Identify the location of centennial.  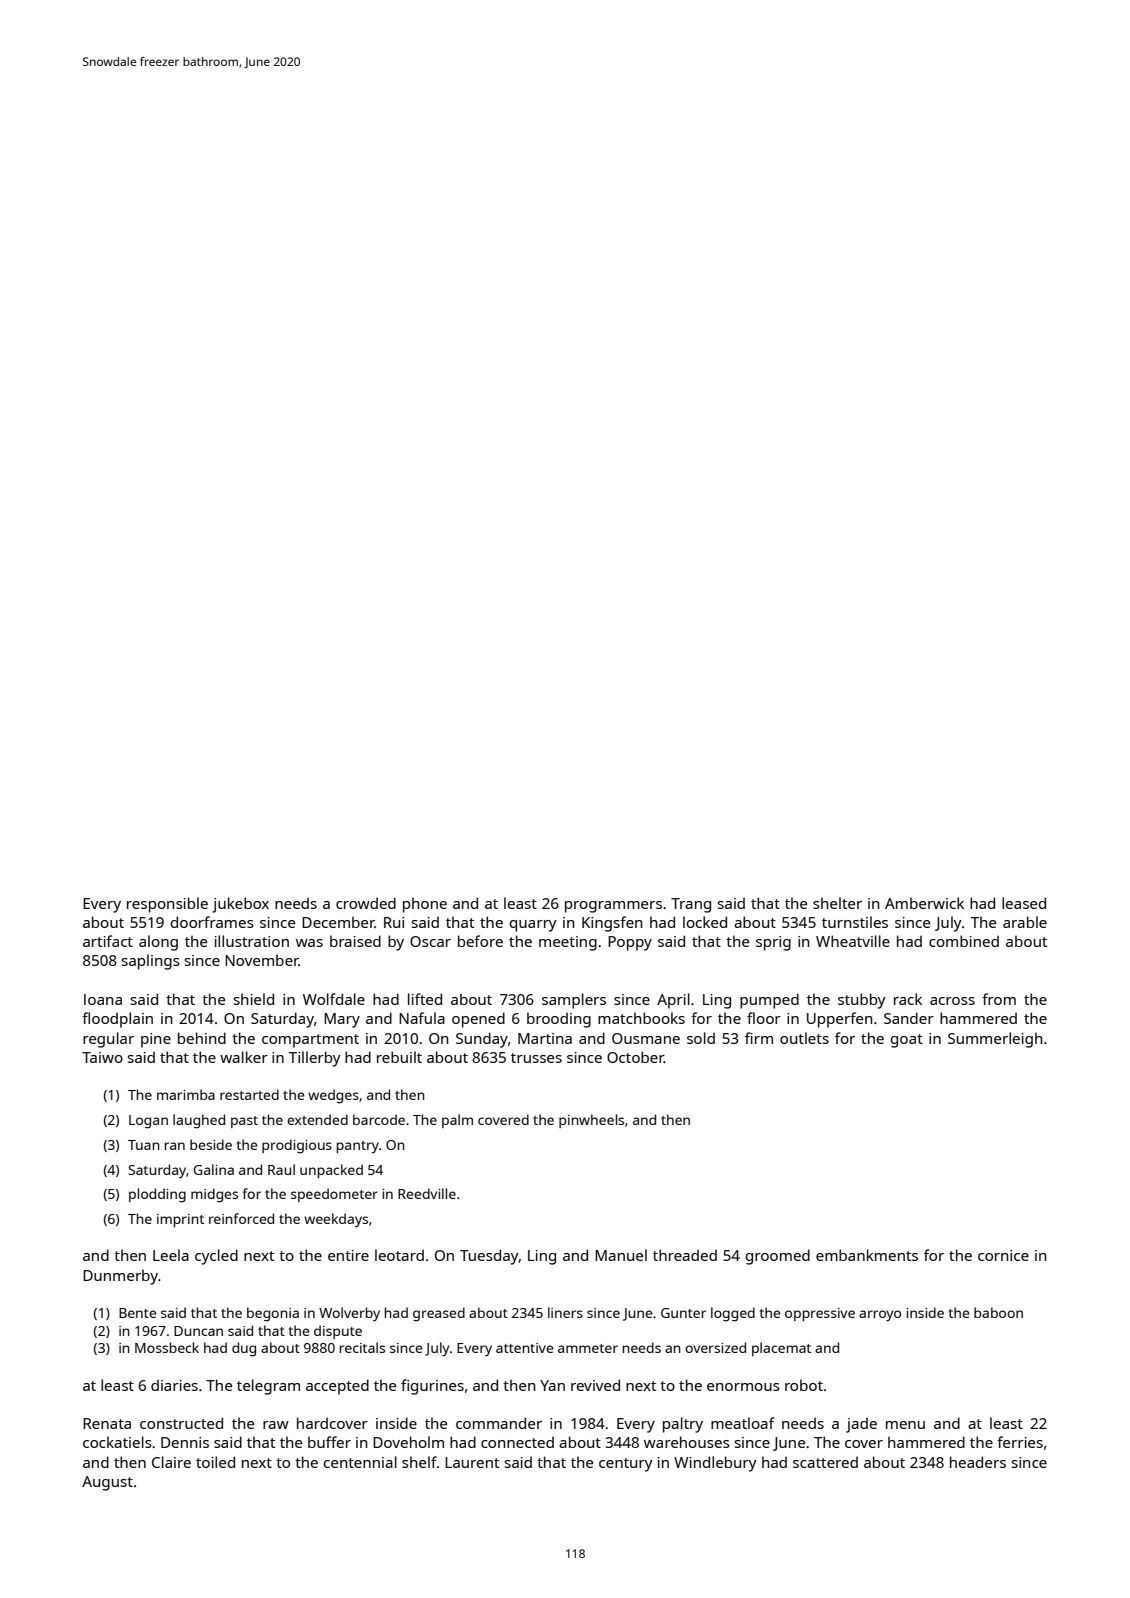
(360, 1462).
